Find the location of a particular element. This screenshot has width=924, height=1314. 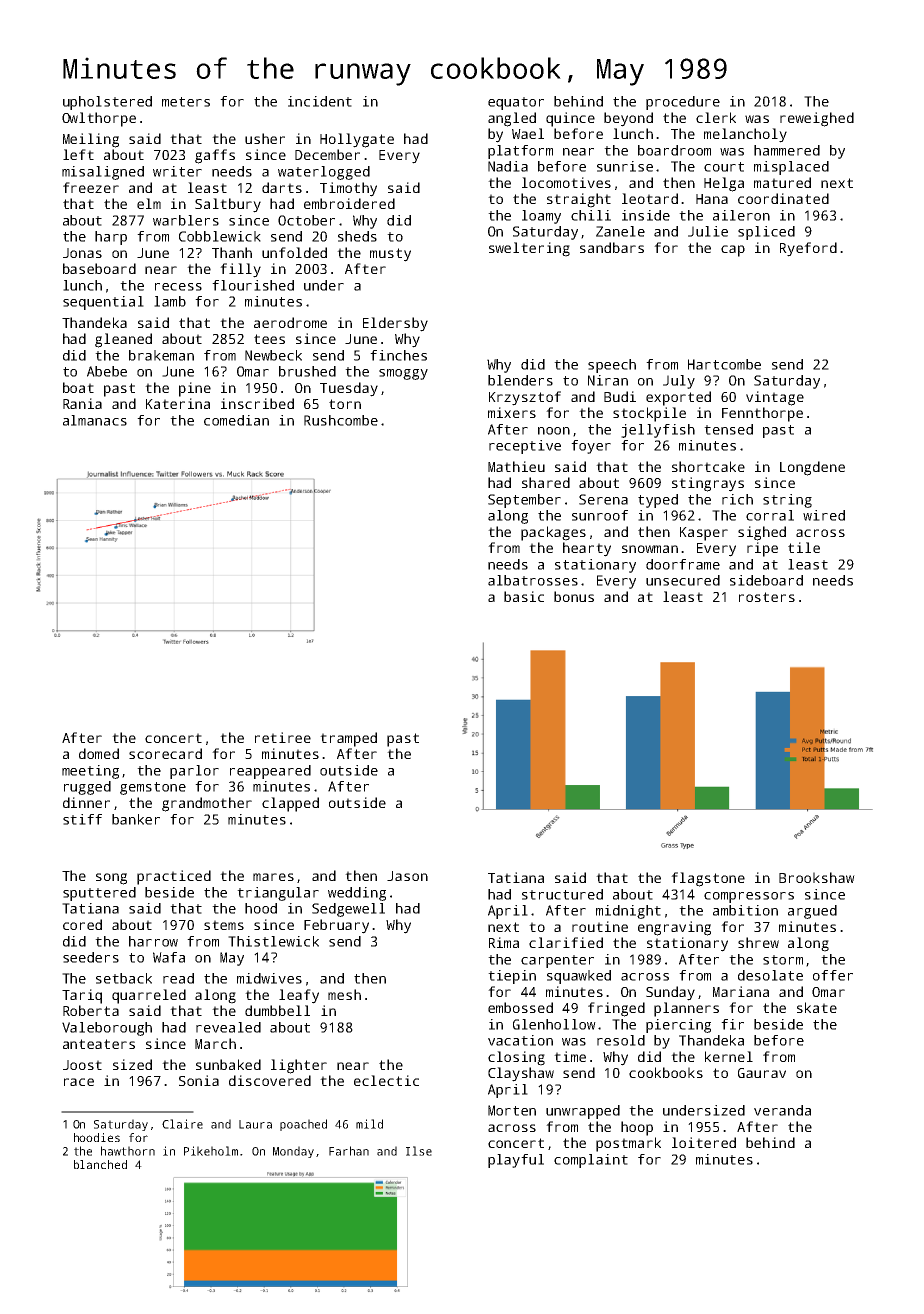

rosters is located at coordinates (767, 597).
